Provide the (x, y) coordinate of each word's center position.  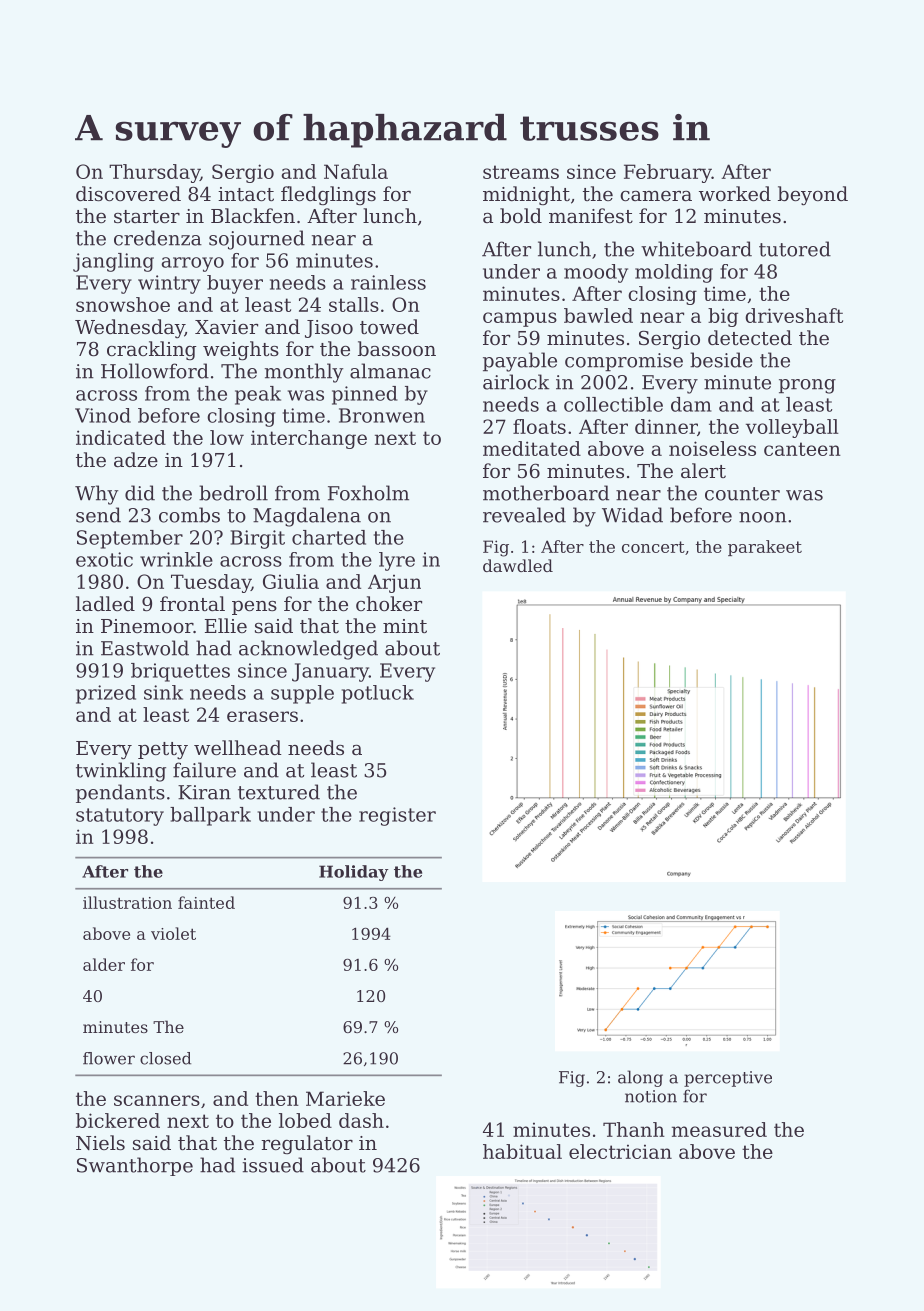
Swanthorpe (135, 1166)
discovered (128, 193)
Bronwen (382, 415)
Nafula (356, 171)
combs (189, 515)
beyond (813, 196)
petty (163, 751)
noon (763, 517)
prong (807, 386)
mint (405, 626)
